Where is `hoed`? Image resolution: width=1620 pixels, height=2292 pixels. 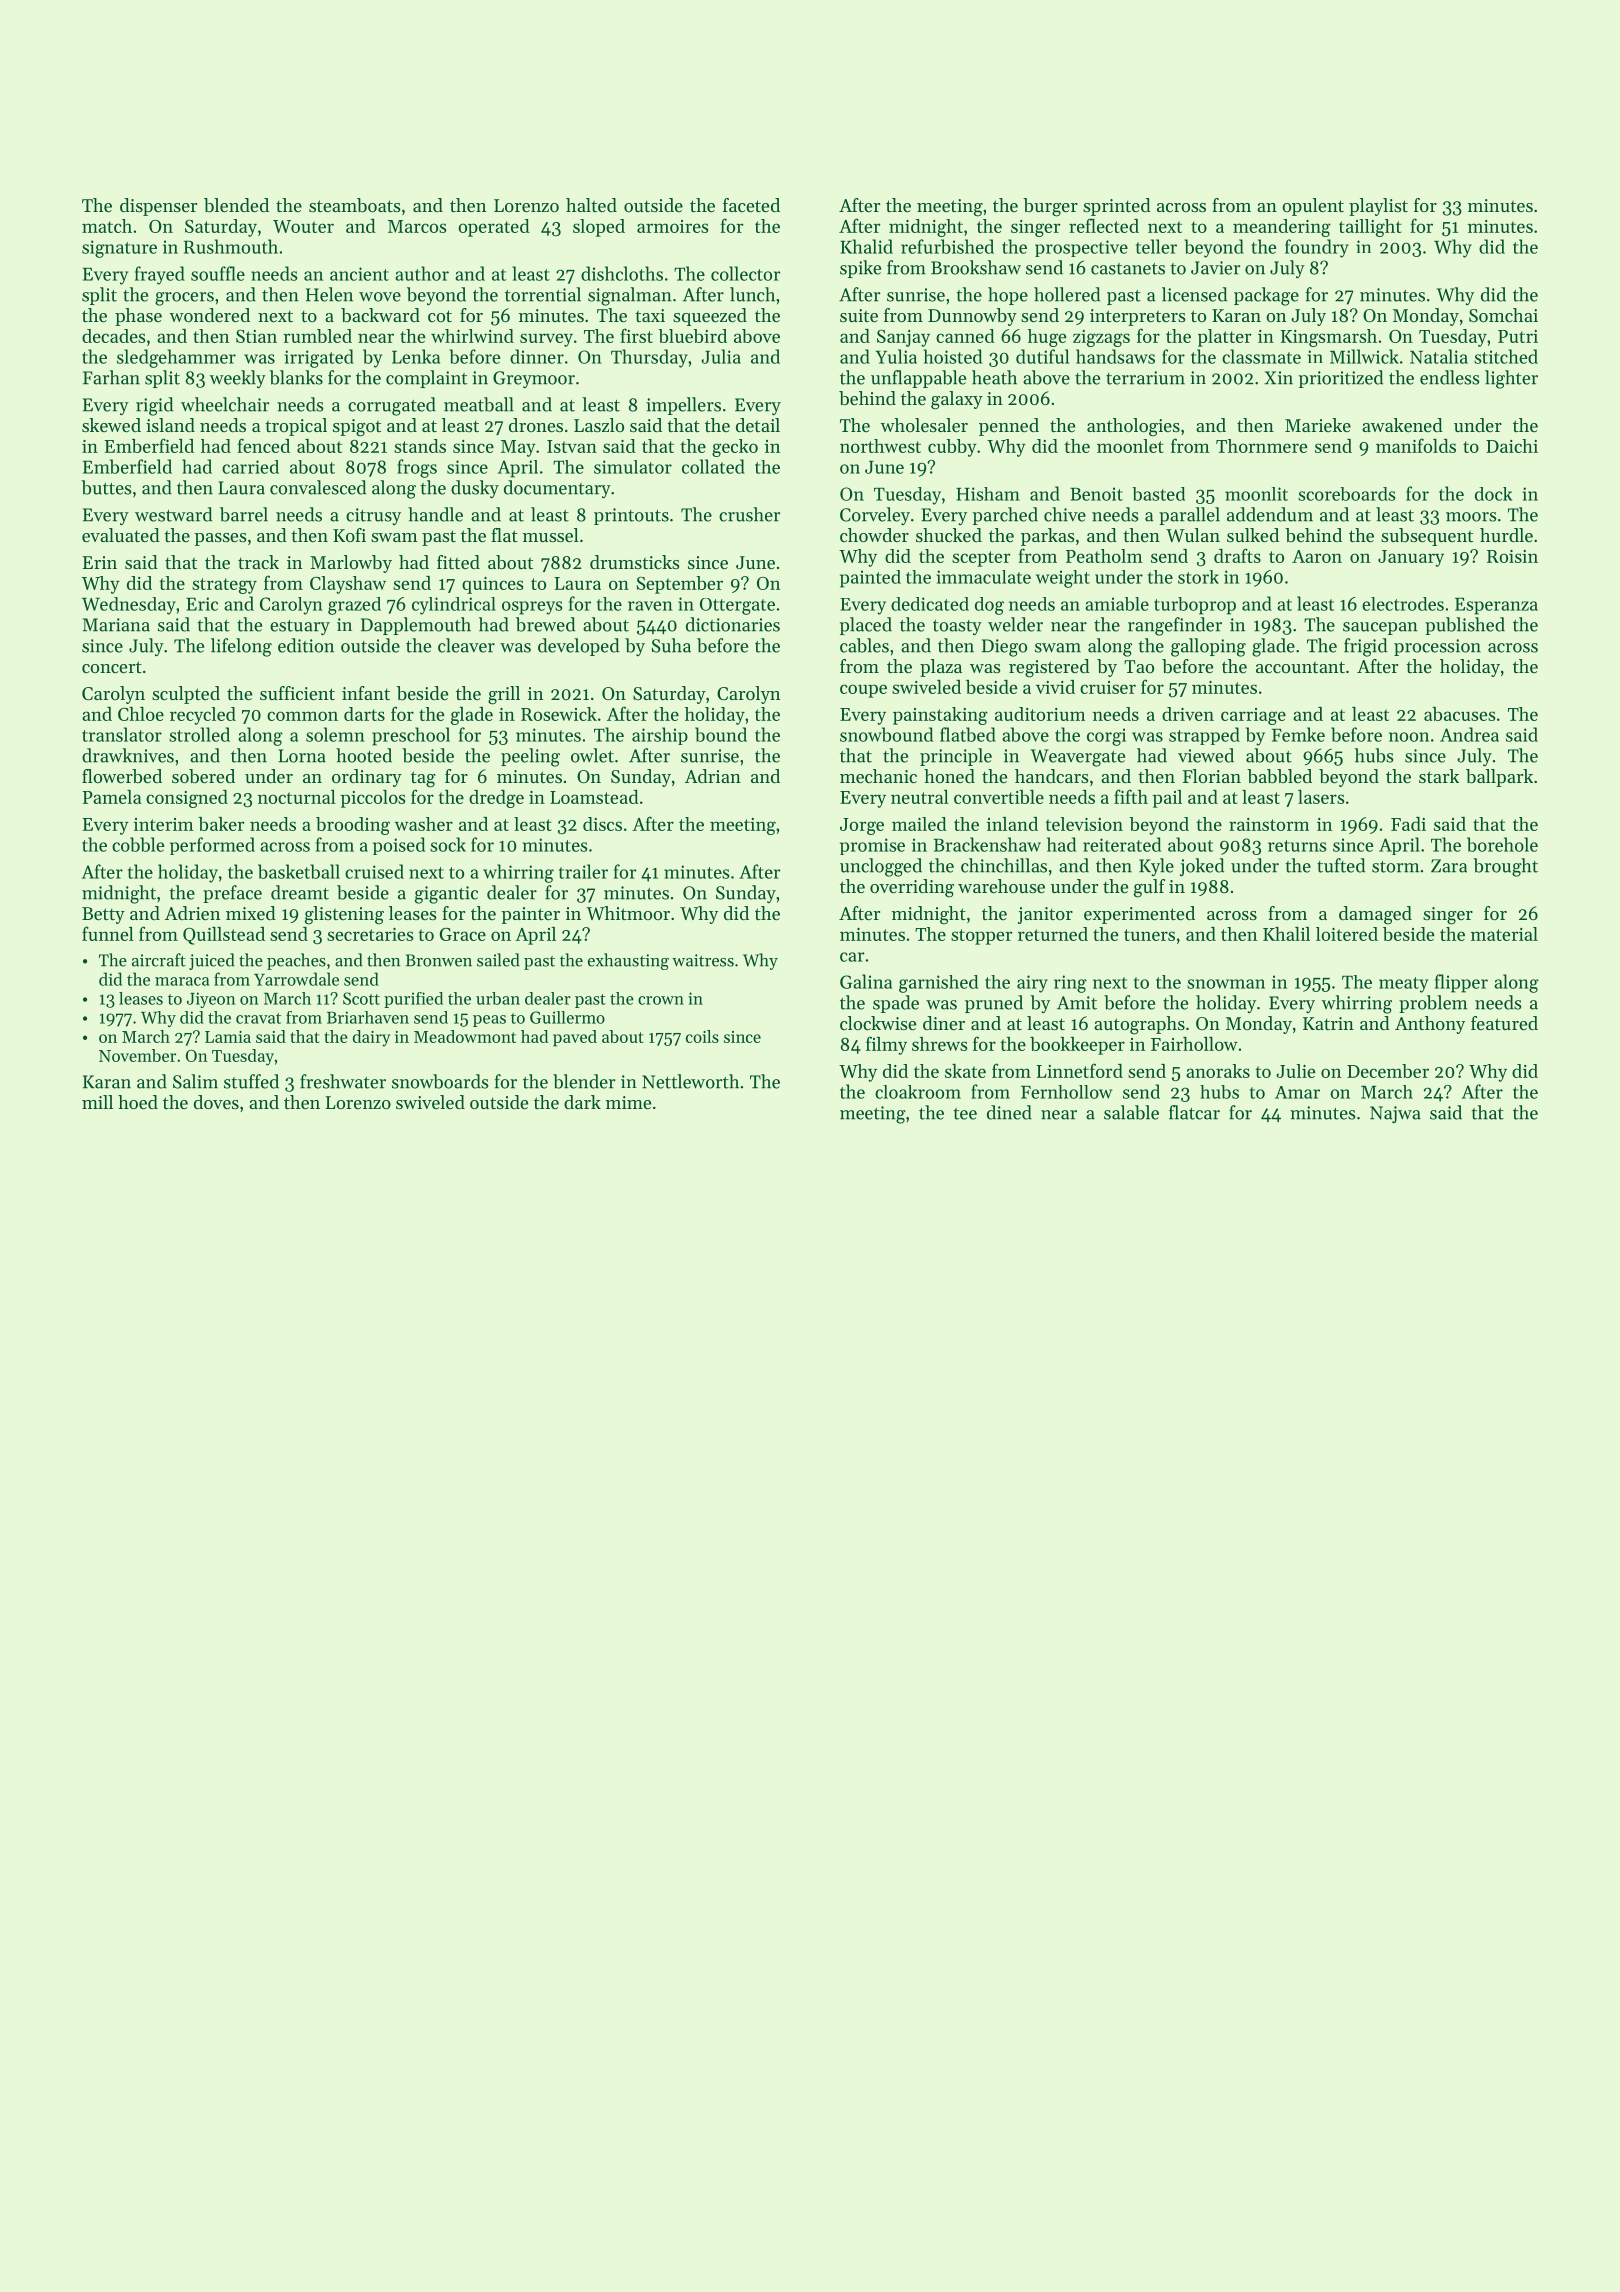
hoed is located at coordinates (138, 1102).
